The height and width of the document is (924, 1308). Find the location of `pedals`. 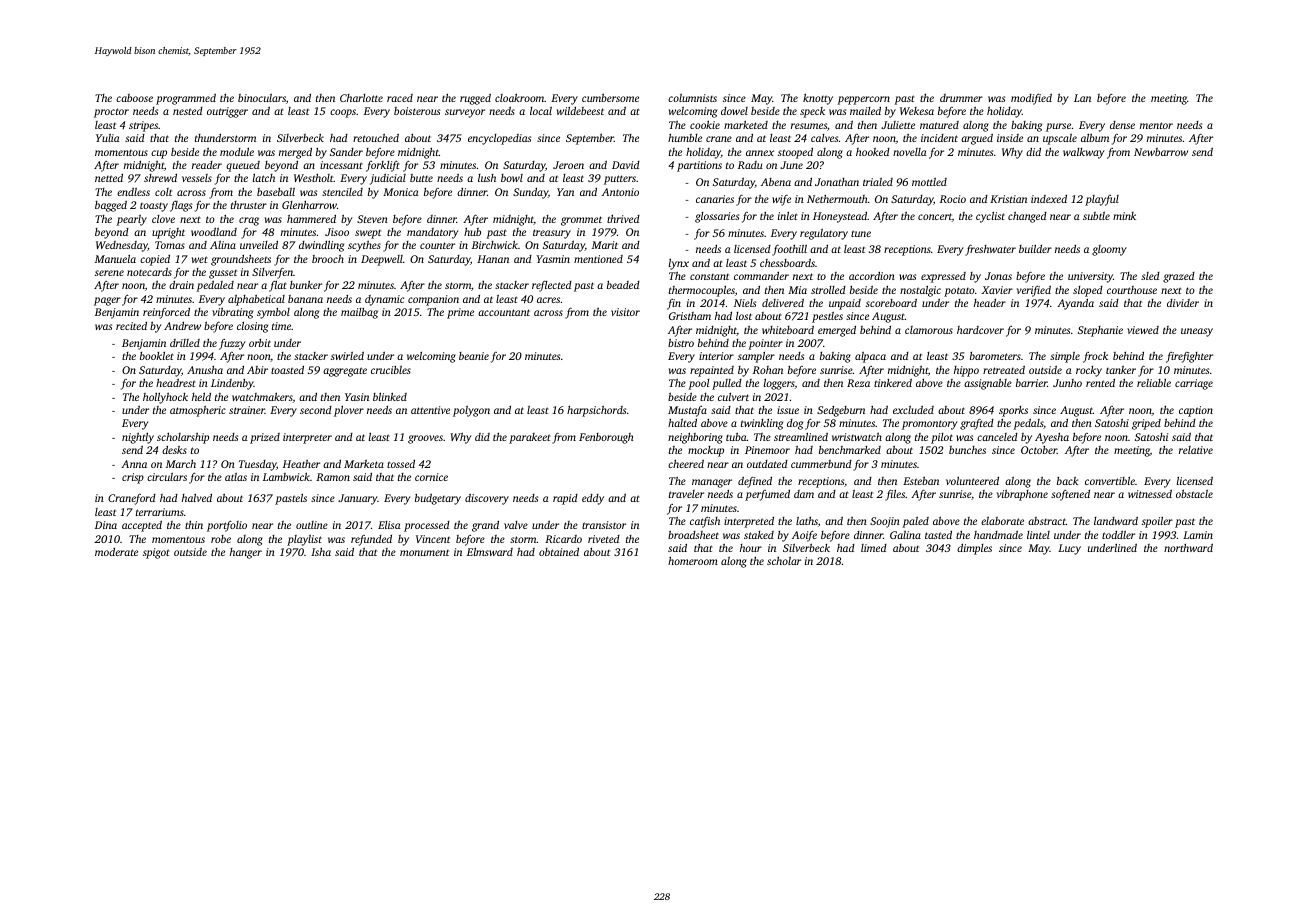

pedals is located at coordinates (1028, 424).
